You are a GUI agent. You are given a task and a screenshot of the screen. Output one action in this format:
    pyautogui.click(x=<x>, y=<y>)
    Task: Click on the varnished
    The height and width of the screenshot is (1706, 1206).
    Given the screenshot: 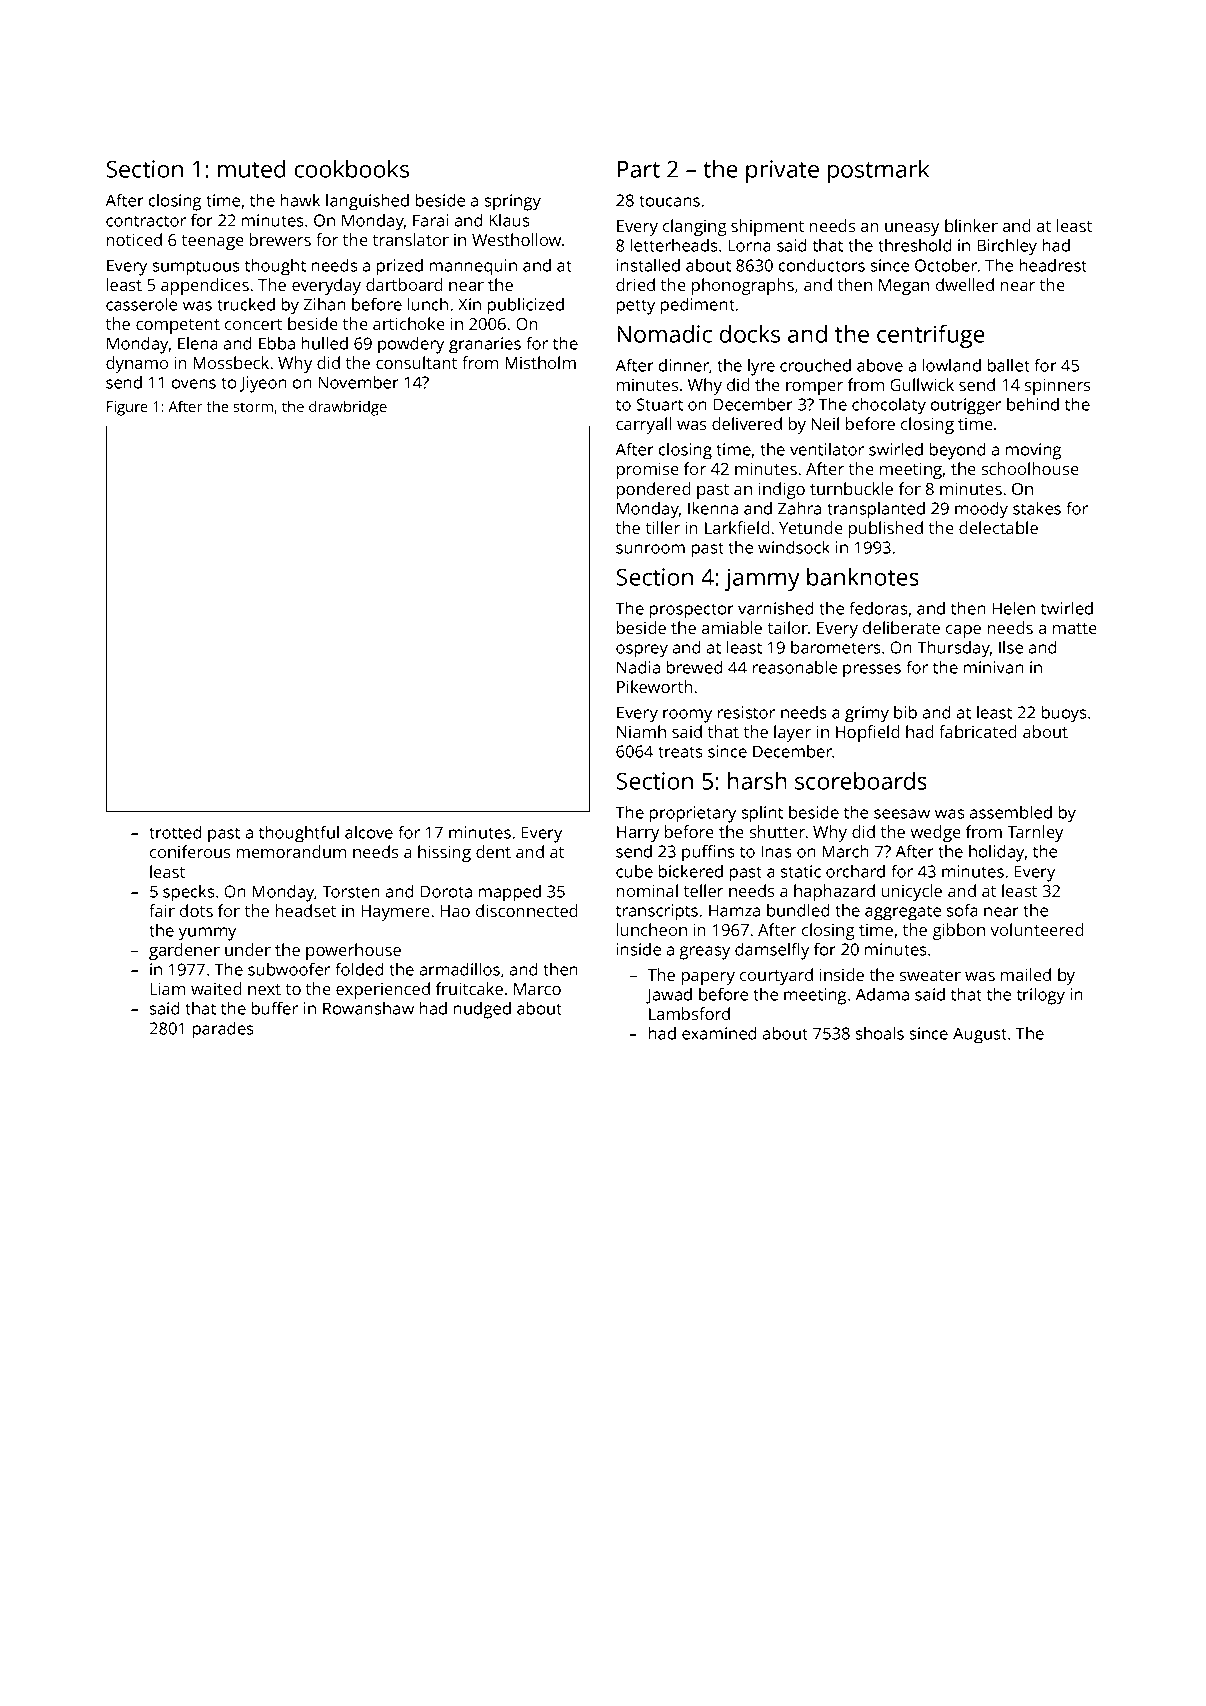 What is the action you would take?
    pyautogui.click(x=776, y=608)
